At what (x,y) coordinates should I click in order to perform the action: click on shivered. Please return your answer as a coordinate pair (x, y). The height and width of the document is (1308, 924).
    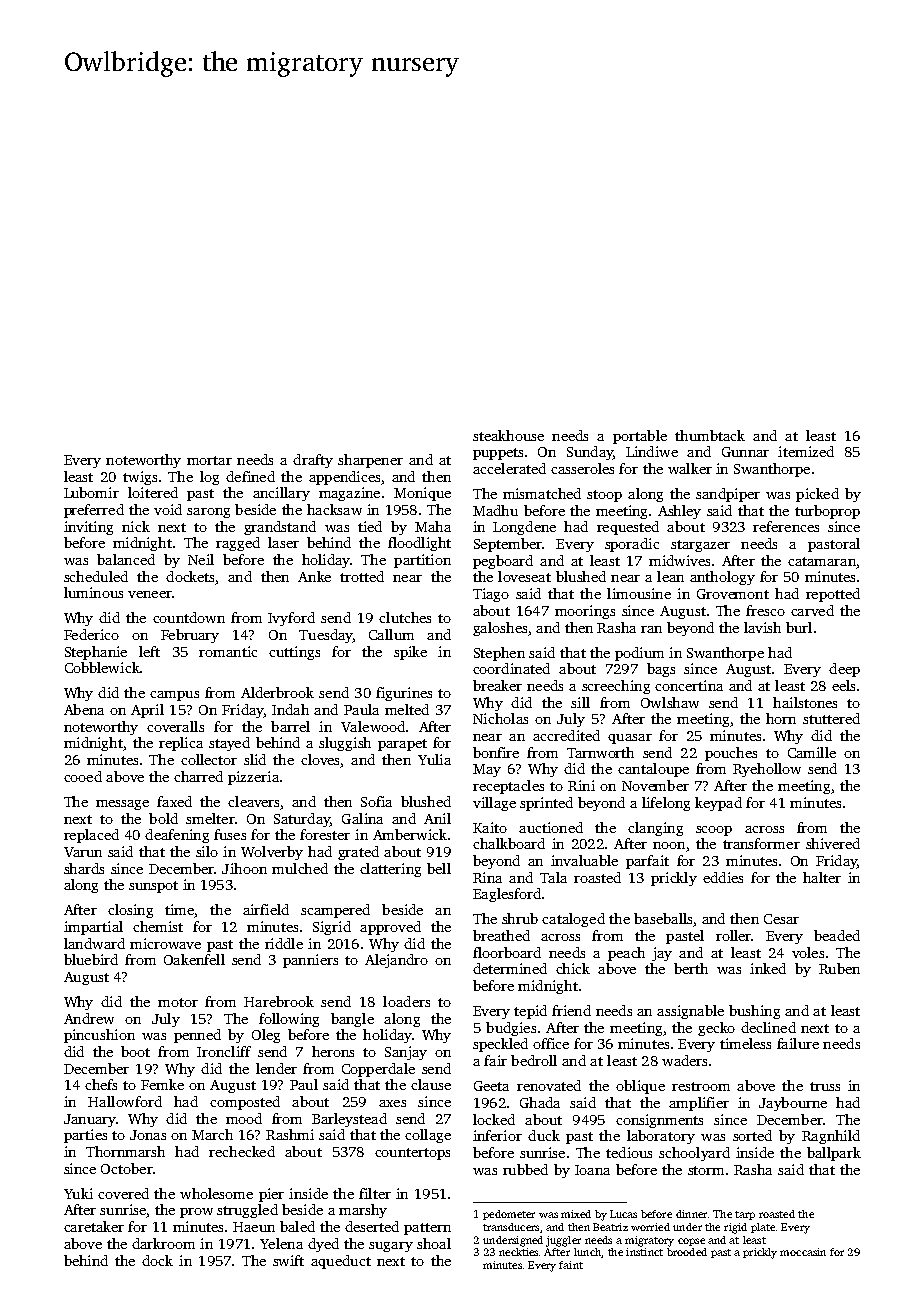
    Looking at the image, I should click on (833, 843).
